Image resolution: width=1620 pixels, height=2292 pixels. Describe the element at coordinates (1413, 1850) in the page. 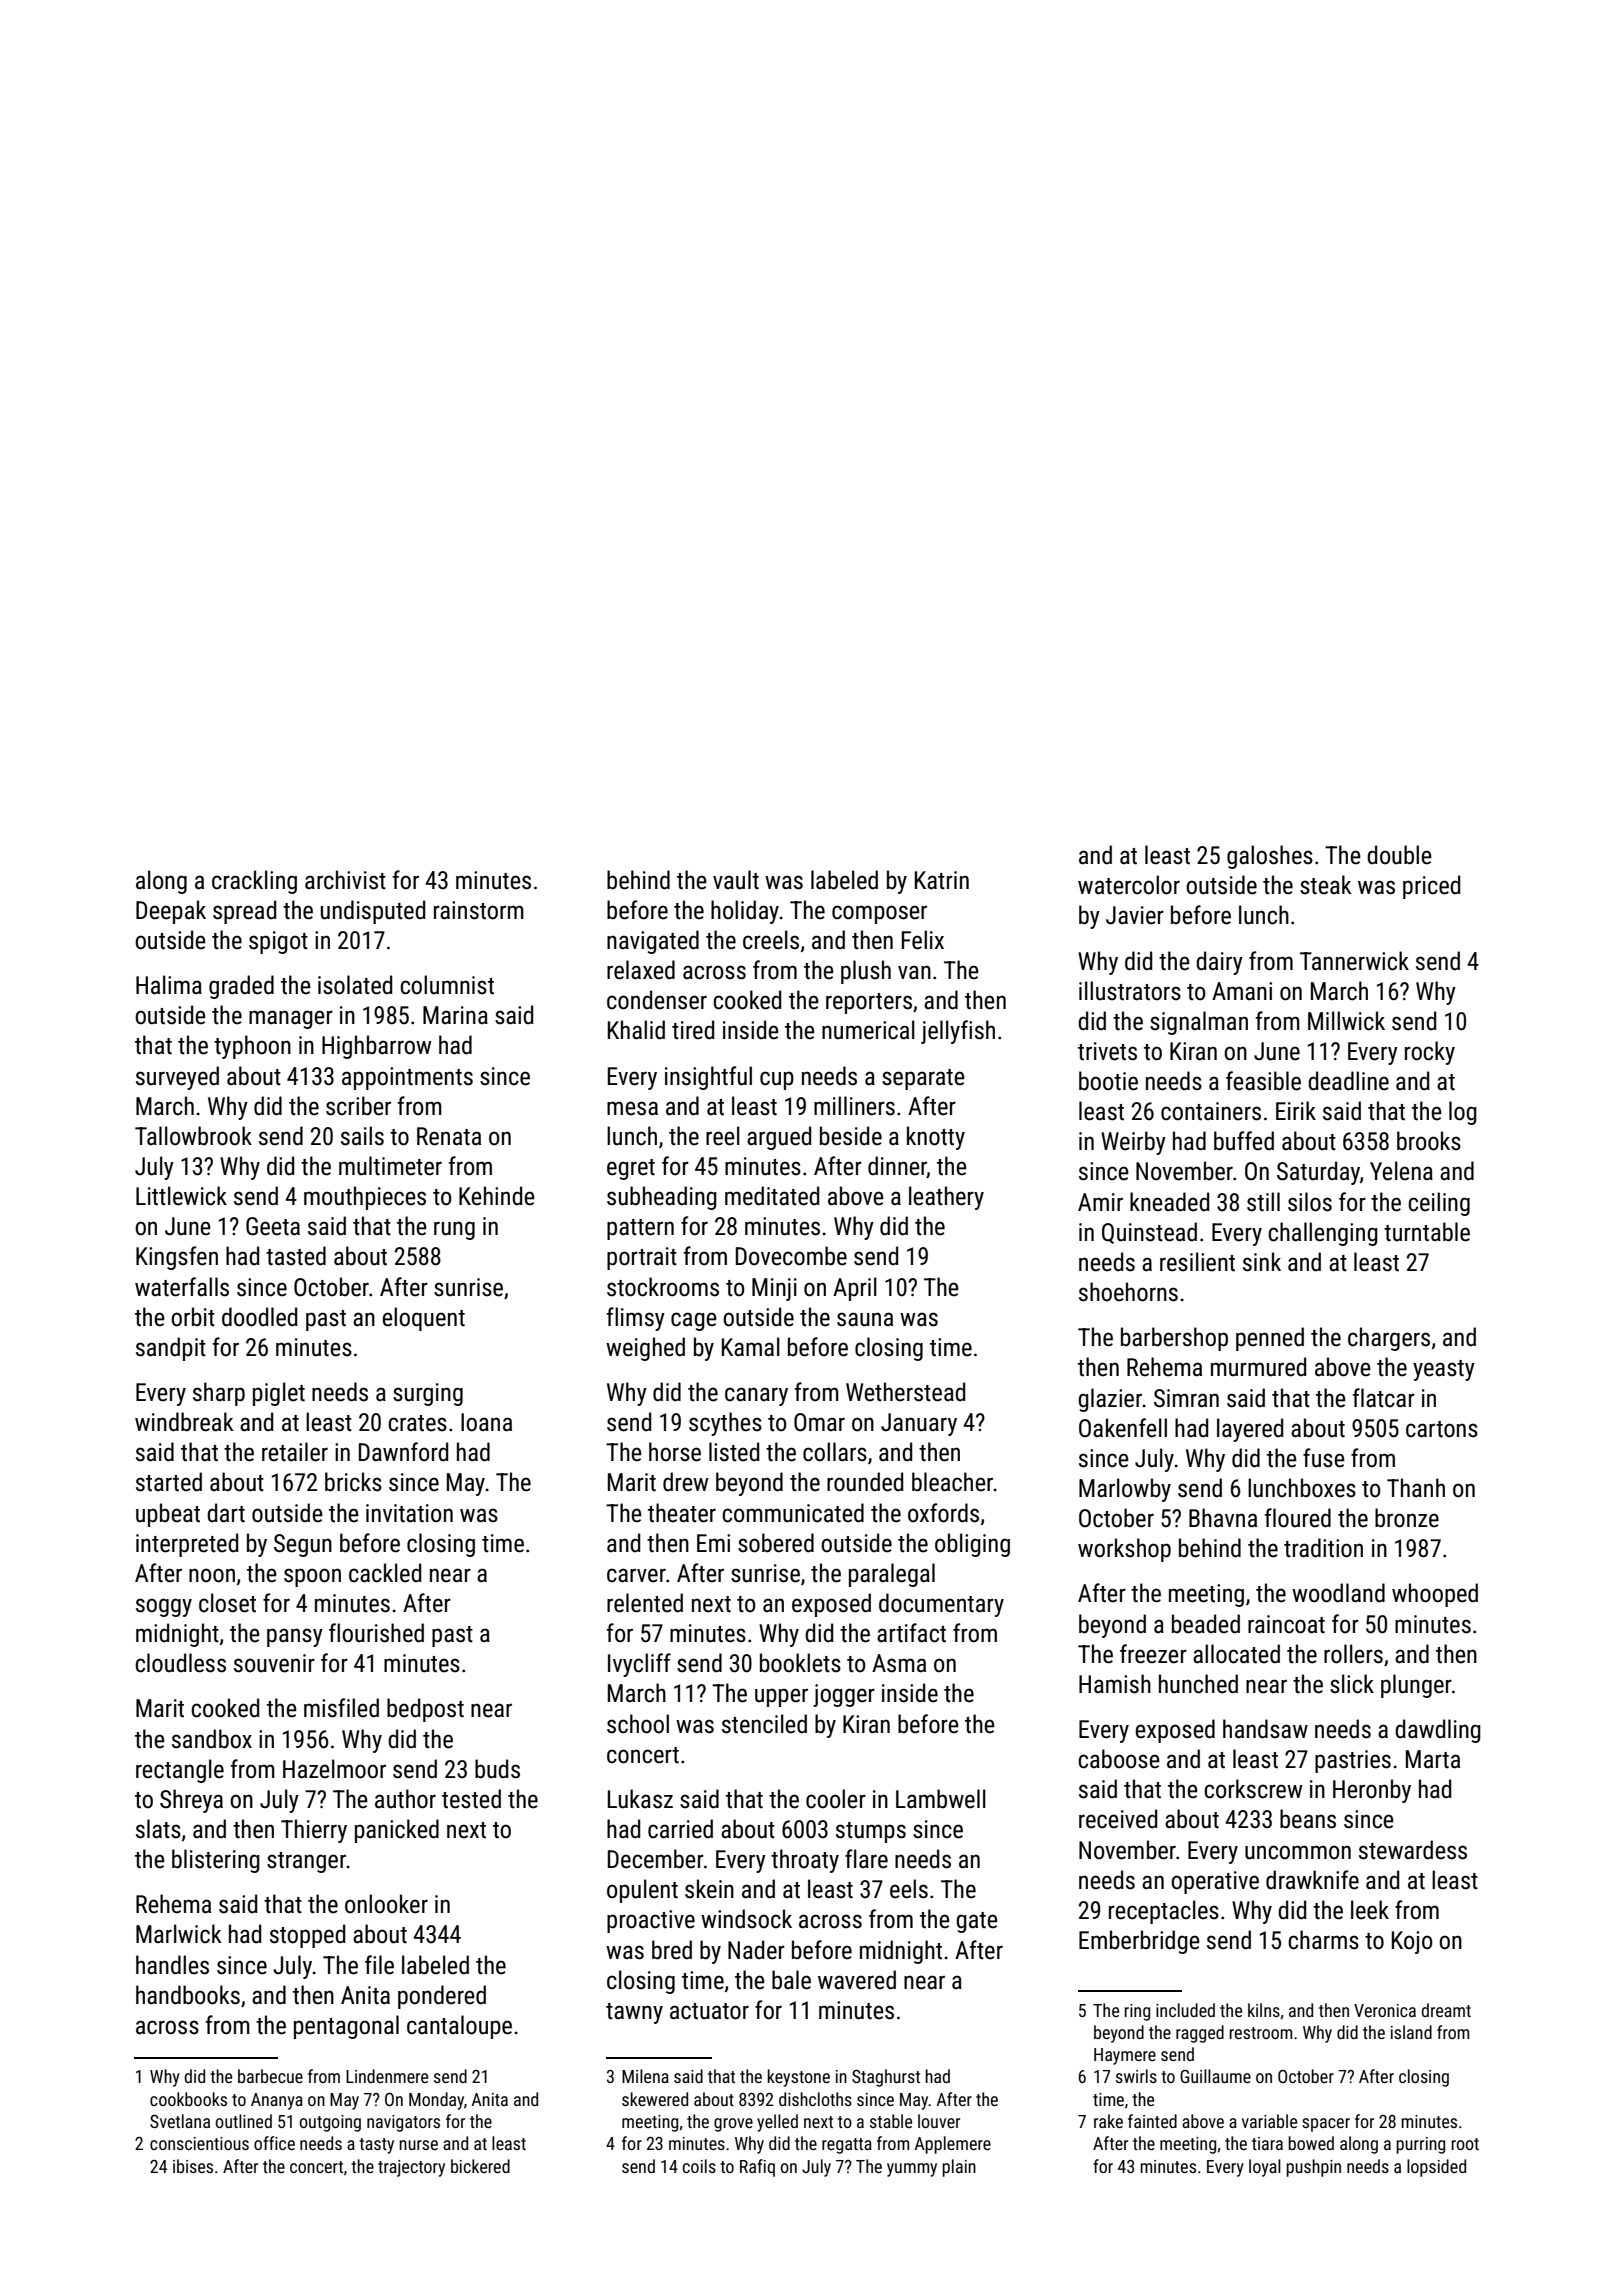

I see `stewardess` at that location.
